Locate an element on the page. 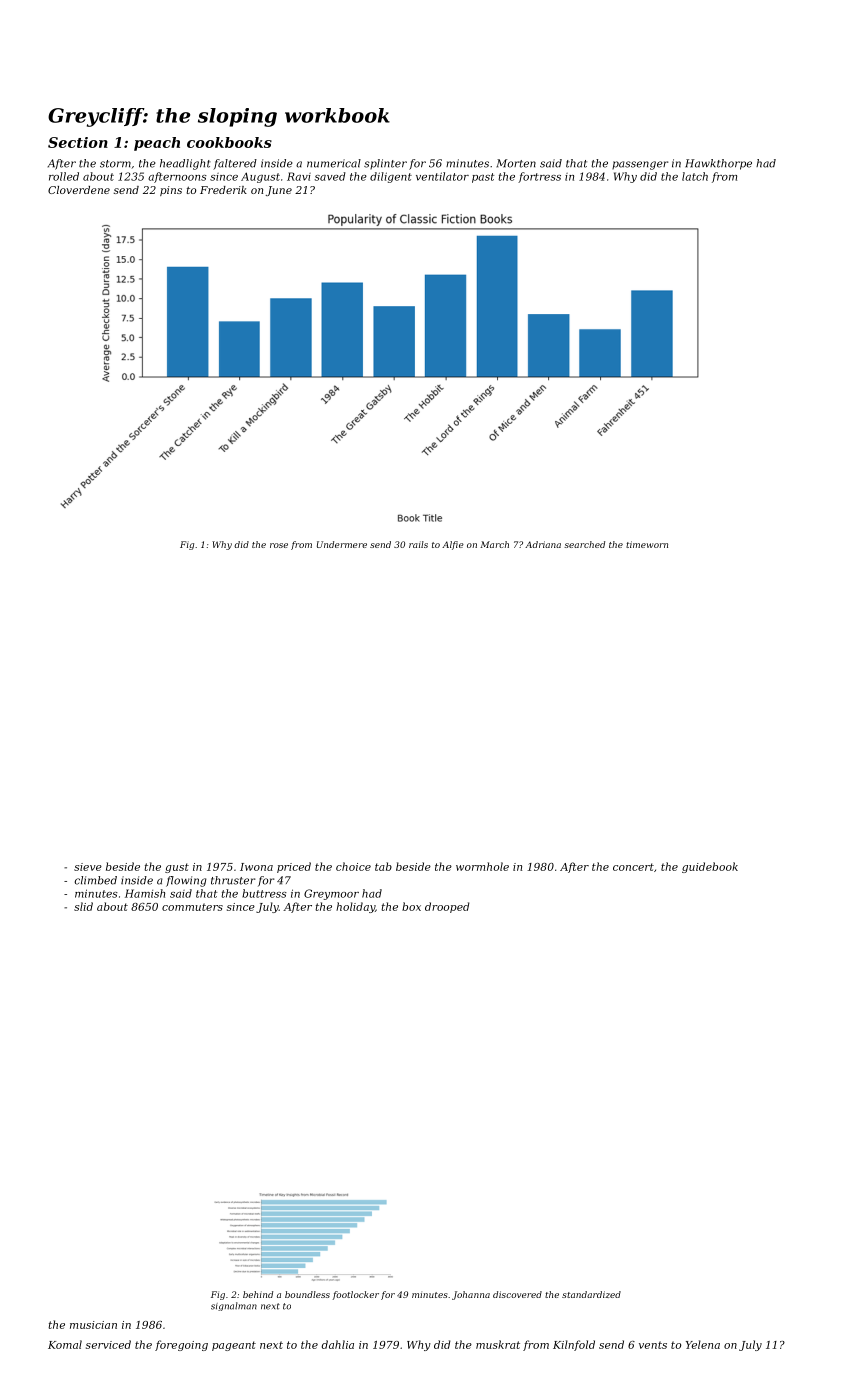 The image size is (849, 1400). drooped is located at coordinates (447, 907).
